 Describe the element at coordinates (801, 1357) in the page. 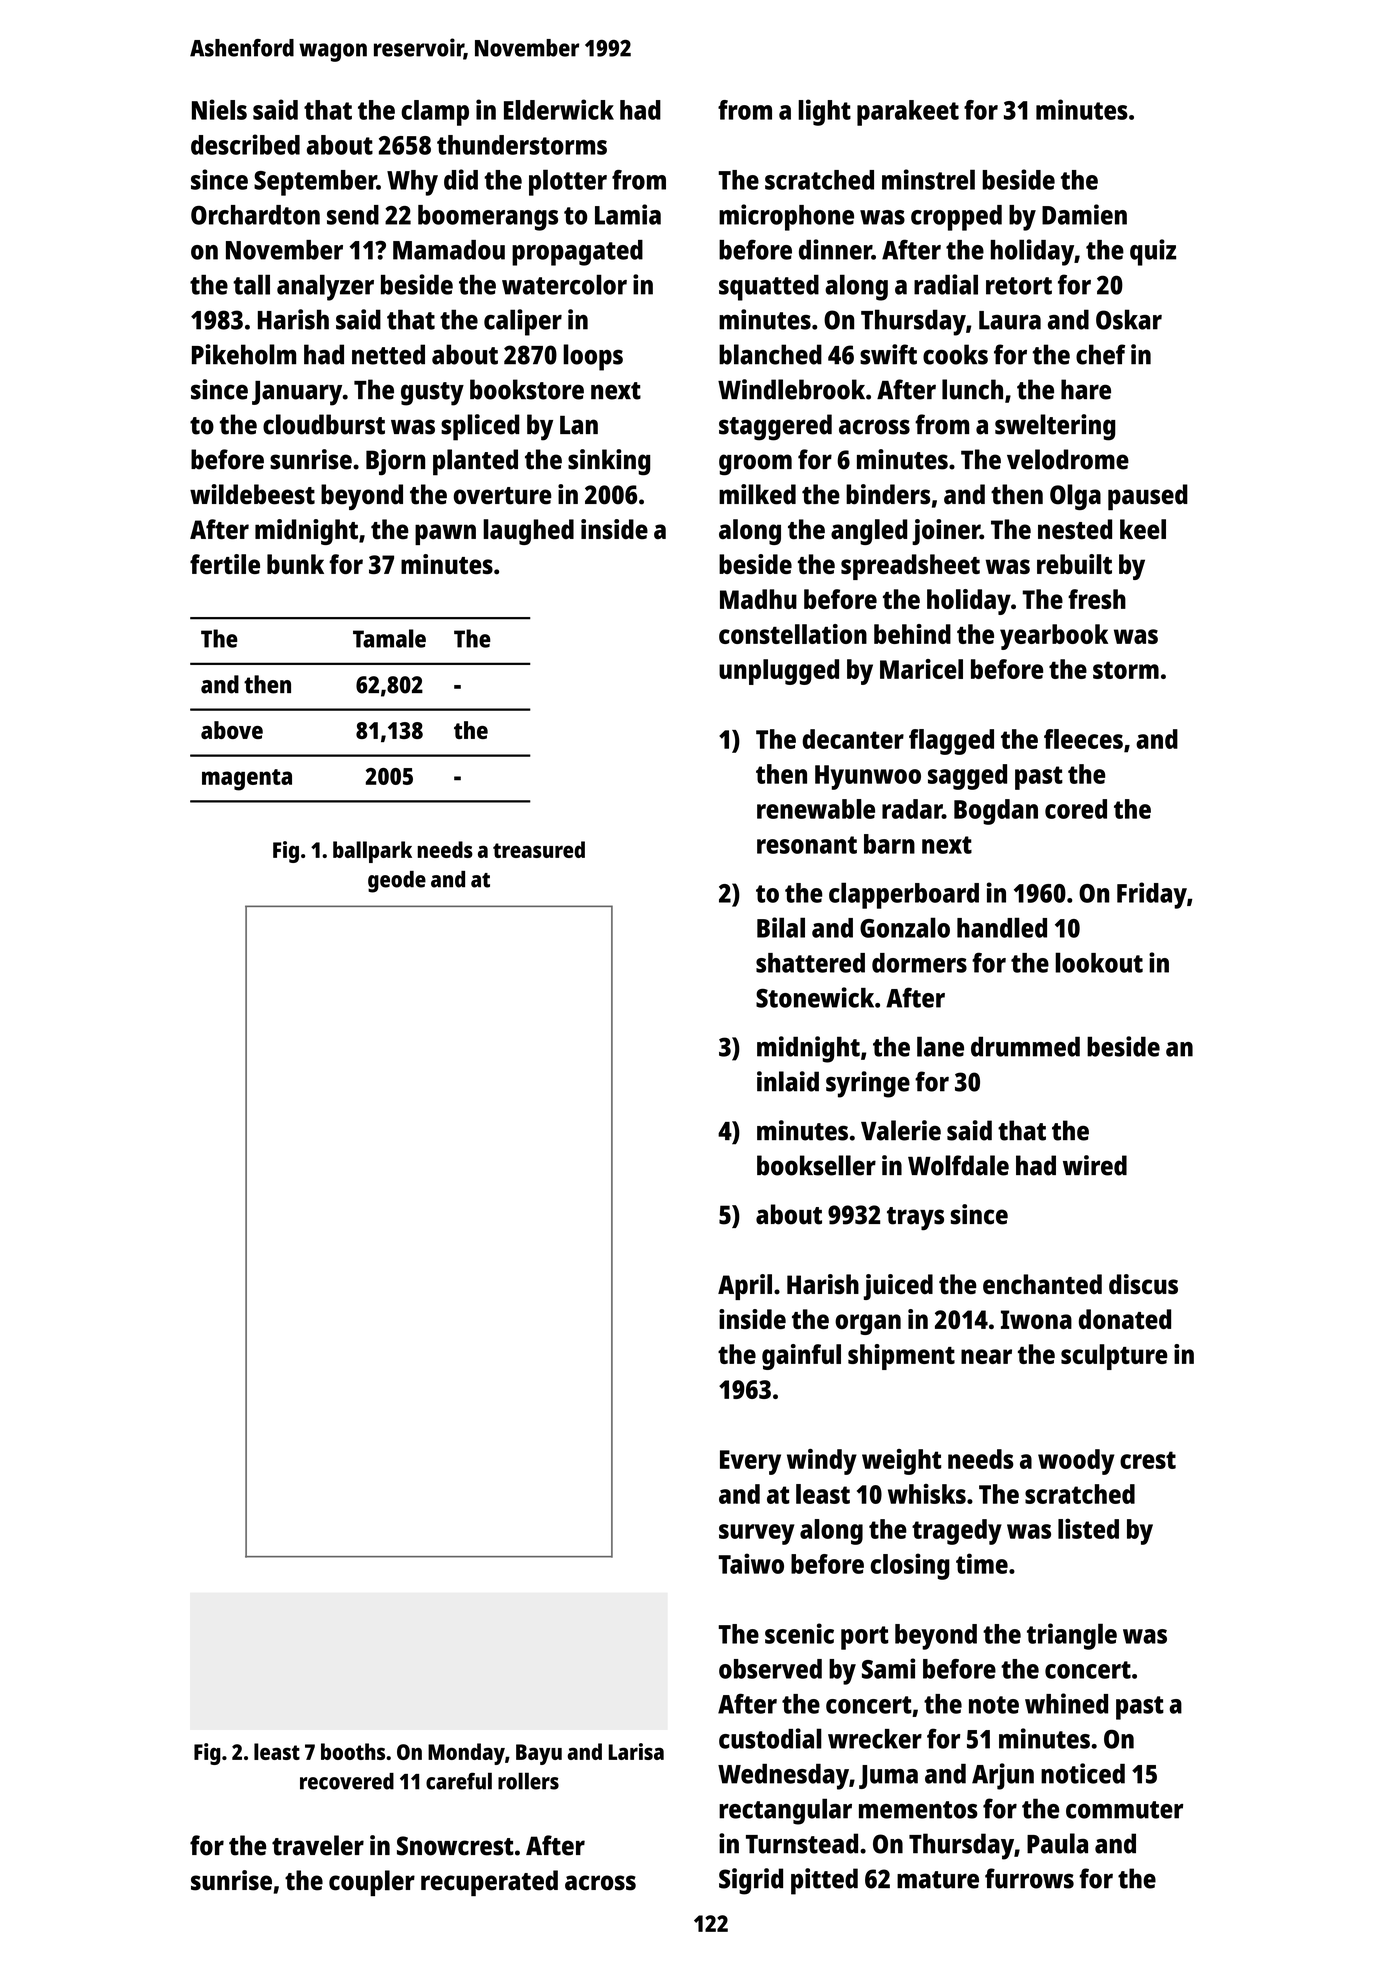

I see `gainful` at that location.
